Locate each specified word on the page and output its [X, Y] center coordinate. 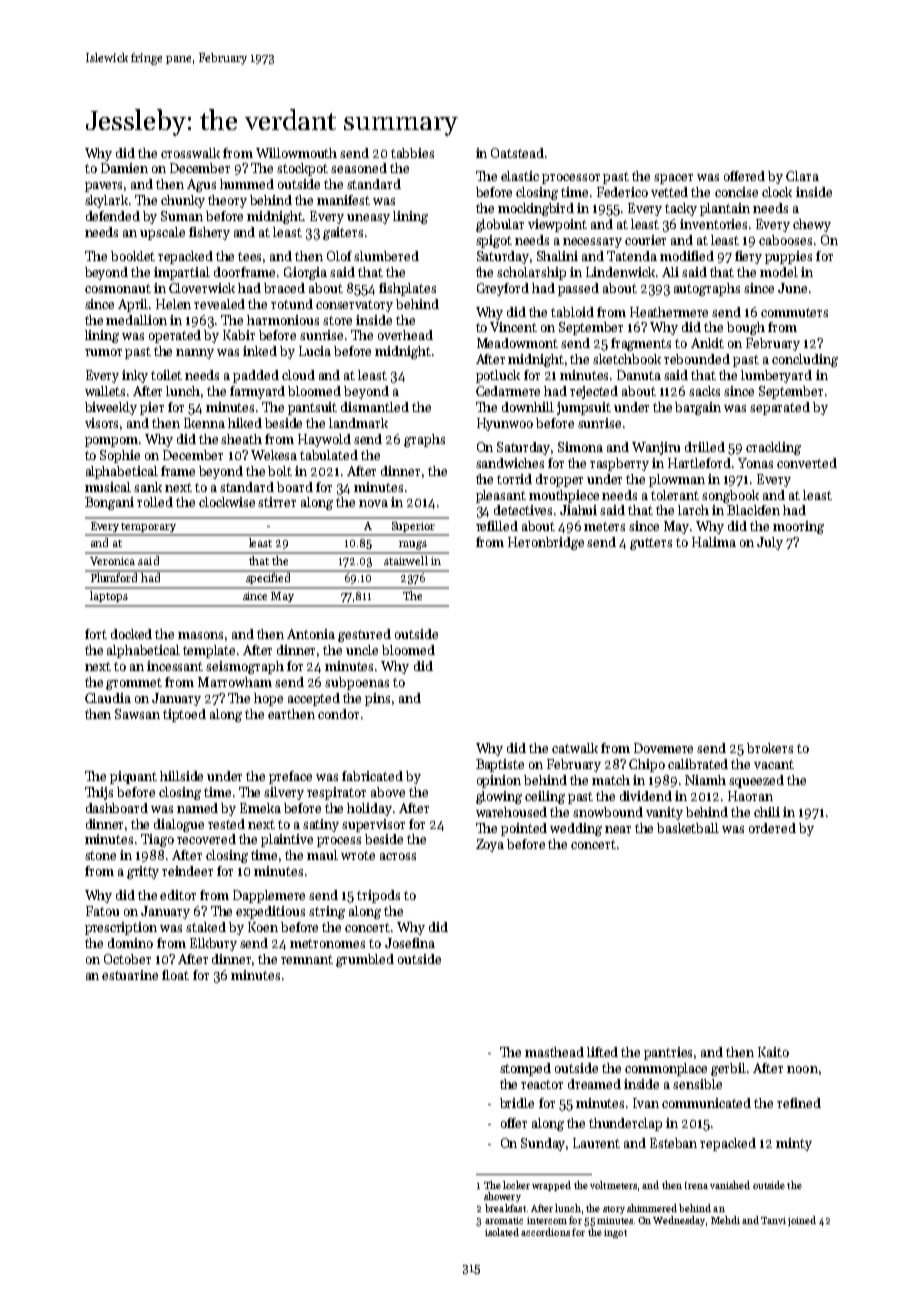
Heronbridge [546, 543]
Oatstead [517, 153]
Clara [802, 176]
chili [767, 812]
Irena [696, 1185]
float [175, 975]
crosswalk [190, 153]
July [770, 543]
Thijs [99, 793]
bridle [517, 1103]
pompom [111, 442]
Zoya [490, 845]
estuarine [130, 975]
